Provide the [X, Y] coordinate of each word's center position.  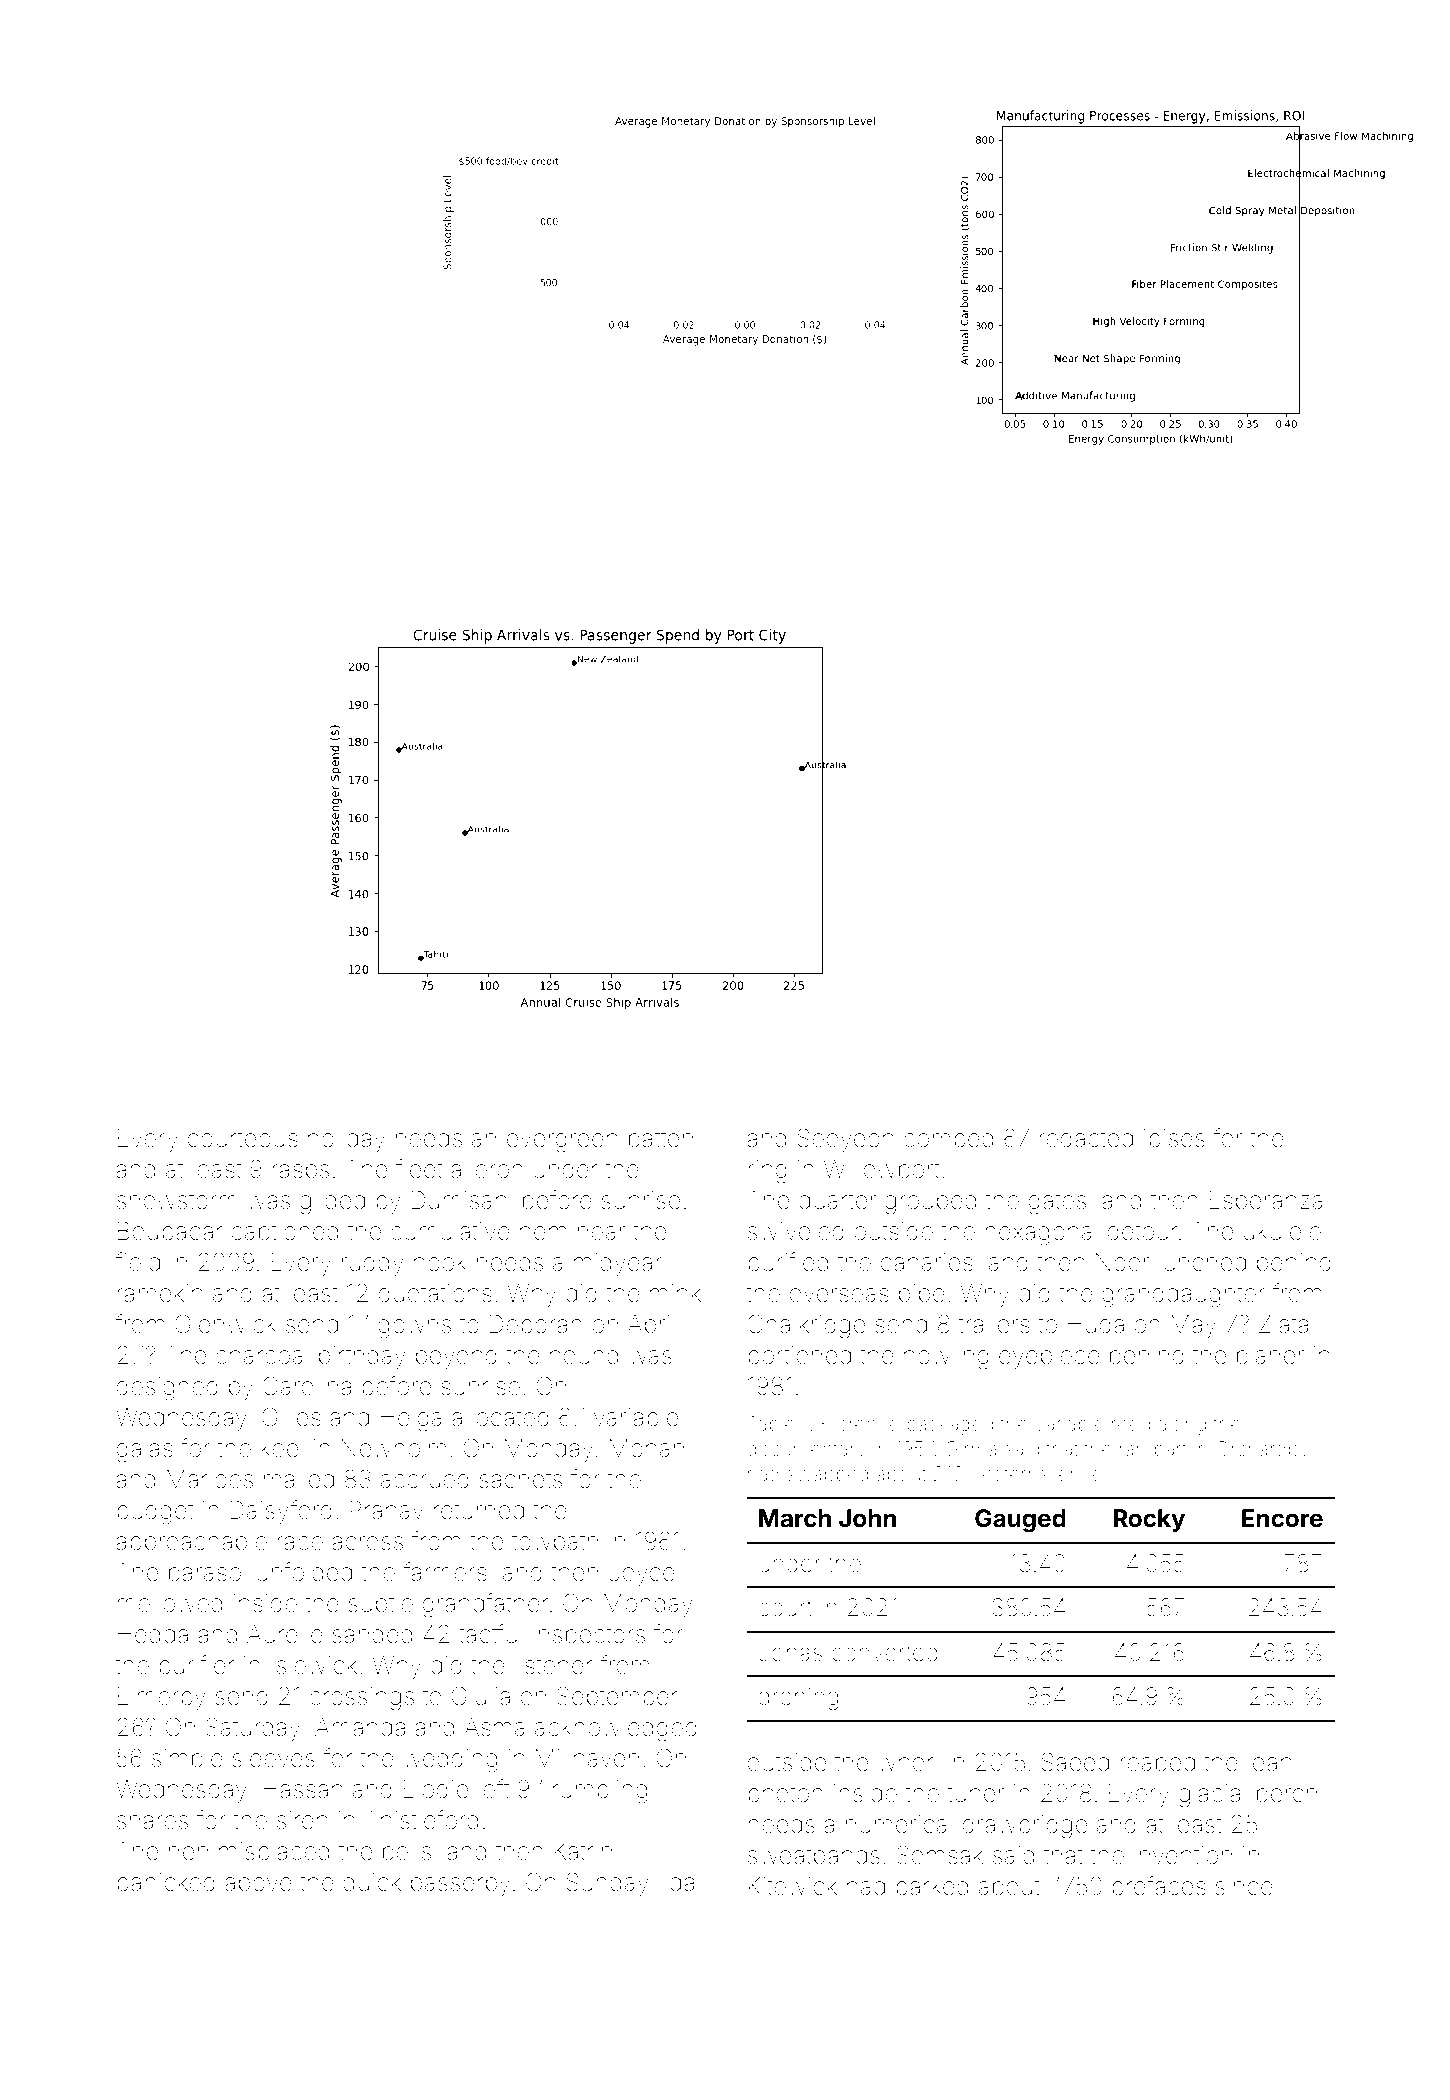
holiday [346, 1140]
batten [661, 1138]
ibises [1174, 1138]
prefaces [1159, 1888]
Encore [1282, 1518]
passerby [460, 1884]
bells [407, 1851]
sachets [521, 1479]
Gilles [291, 1417]
